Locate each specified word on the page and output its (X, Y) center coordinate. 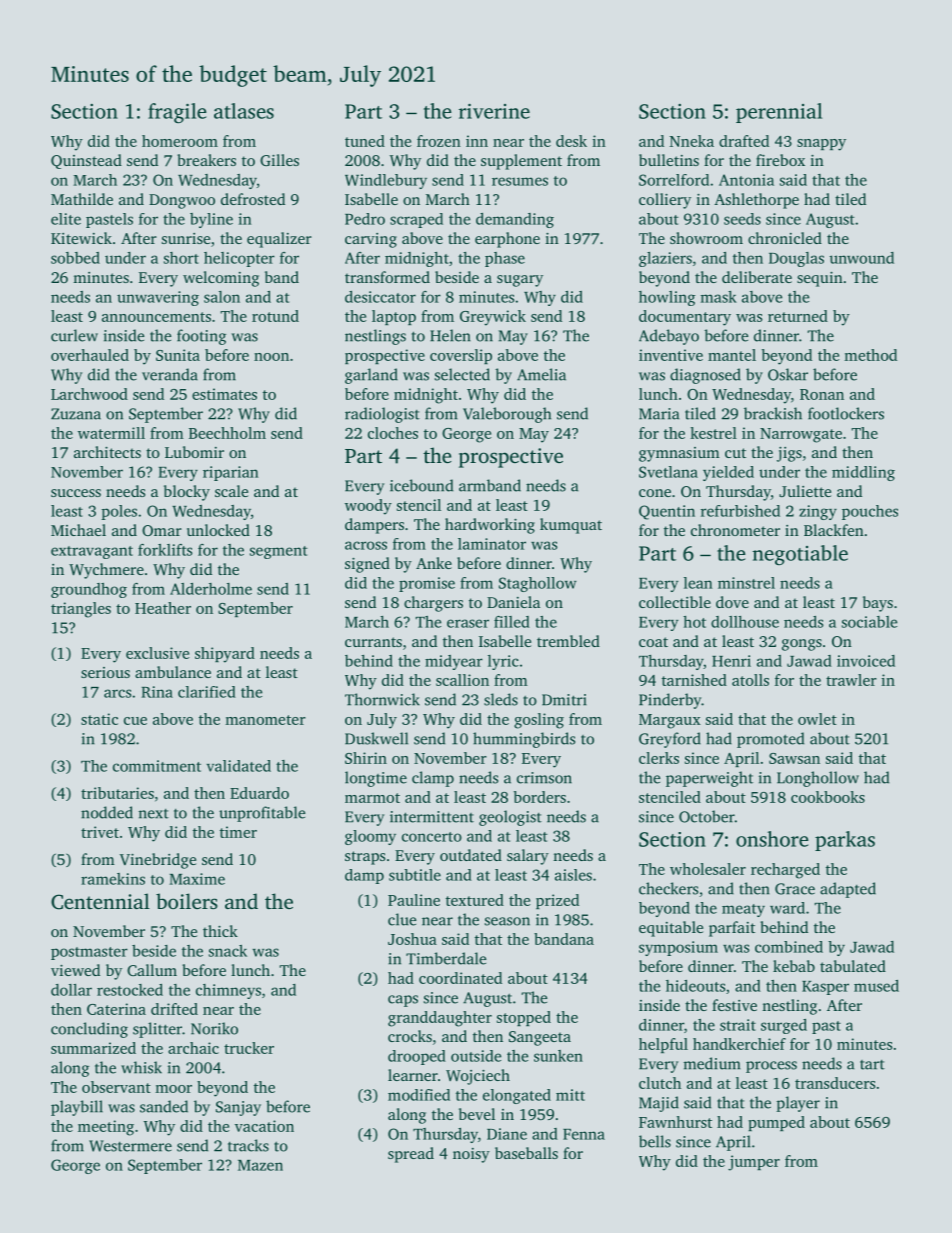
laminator (492, 544)
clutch (660, 1083)
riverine (494, 111)
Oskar (788, 374)
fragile (177, 113)
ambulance (173, 672)
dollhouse (745, 622)
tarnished (694, 680)
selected (462, 374)
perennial (779, 113)
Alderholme (211, 589)
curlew (74, 335)
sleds (501, 699)
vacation (264, 1126)
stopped (524, 1018)
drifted (174, 1009)
